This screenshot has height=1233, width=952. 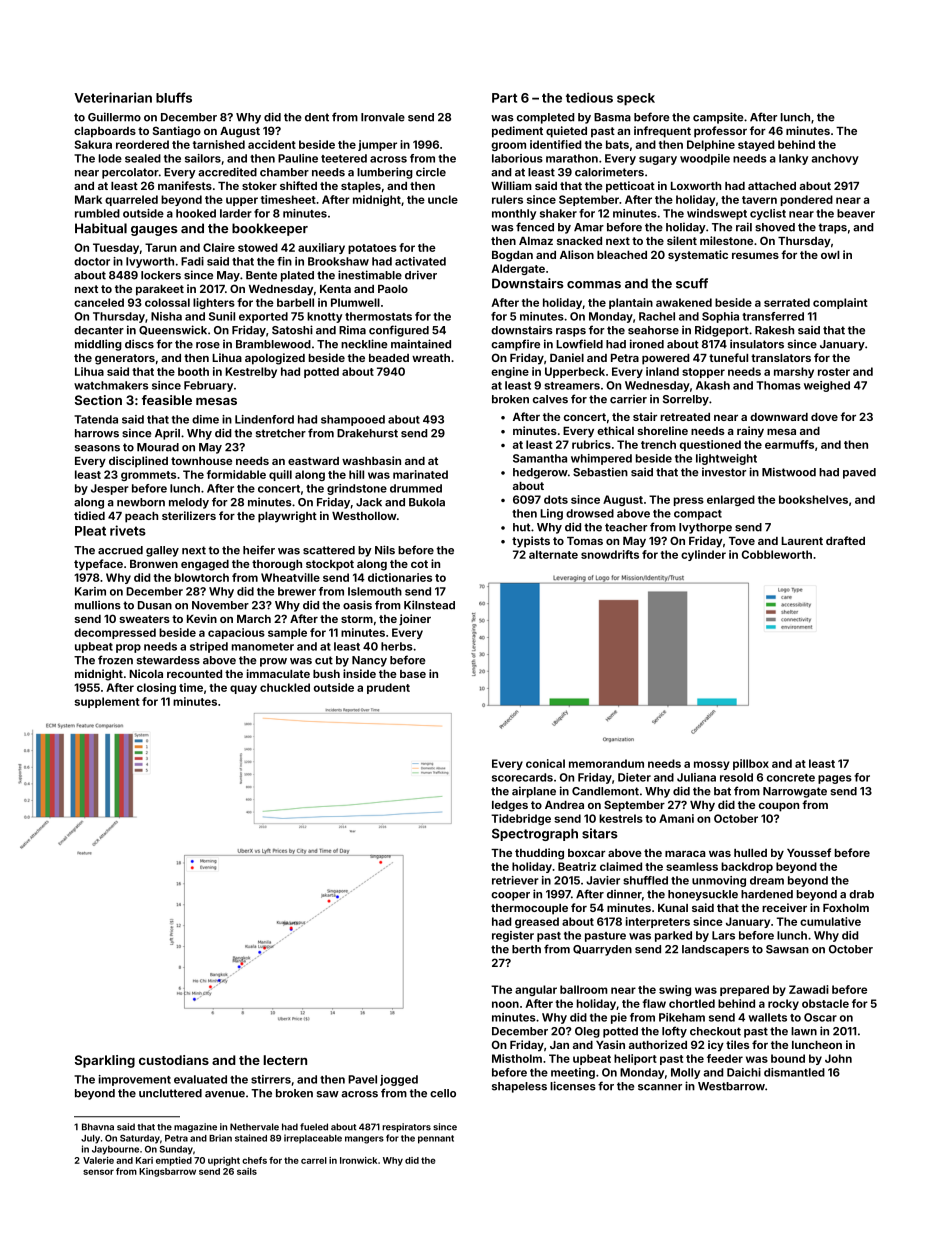 I want to click on pages, so click(x=835, y=779).
